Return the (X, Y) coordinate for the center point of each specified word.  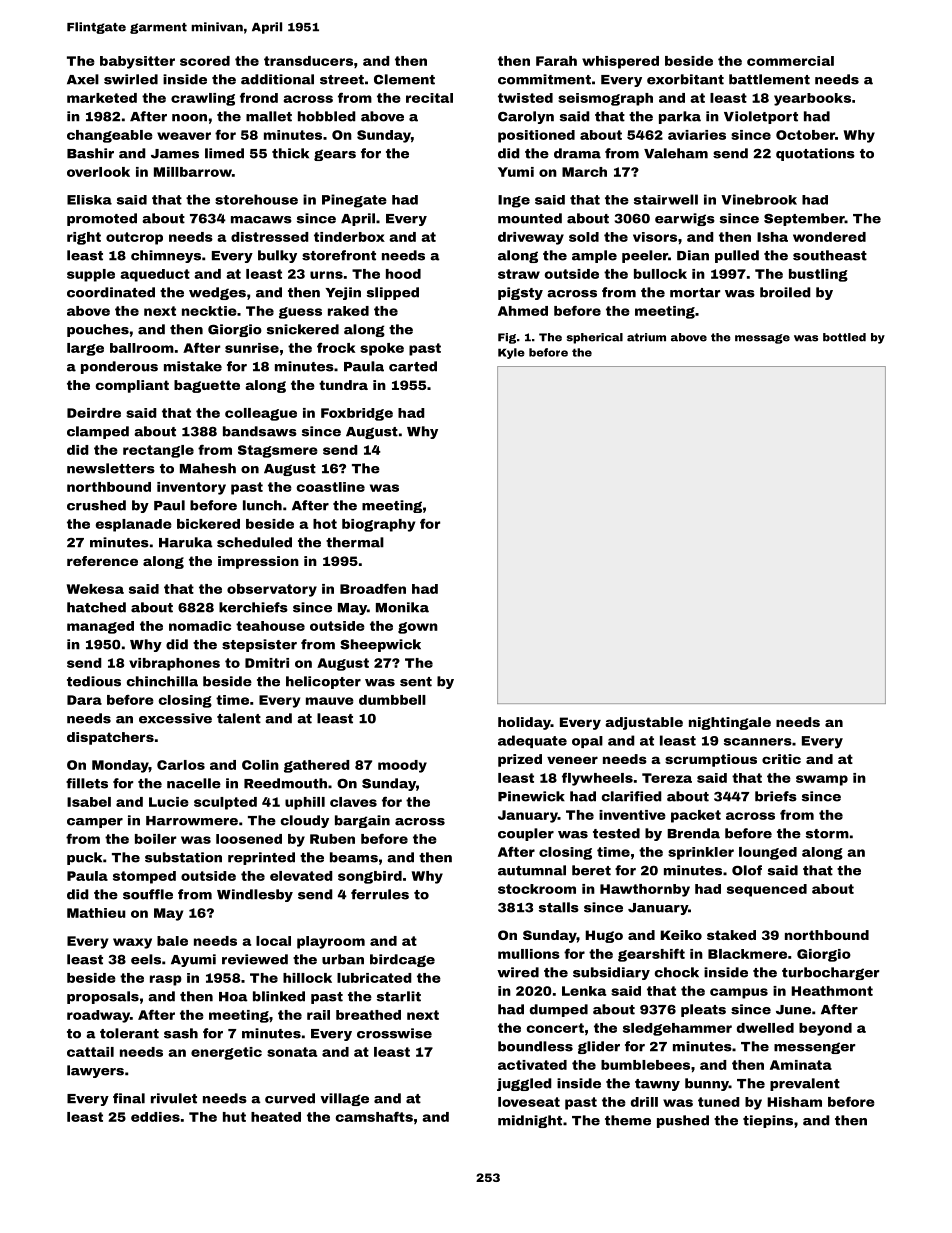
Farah (556, 61)
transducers (308, 61)
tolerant (129, 1033)
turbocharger (830, 973)
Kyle (511, 353)
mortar (695, 293)
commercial (790, 61)
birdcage (402, 960)
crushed (96, 505)
